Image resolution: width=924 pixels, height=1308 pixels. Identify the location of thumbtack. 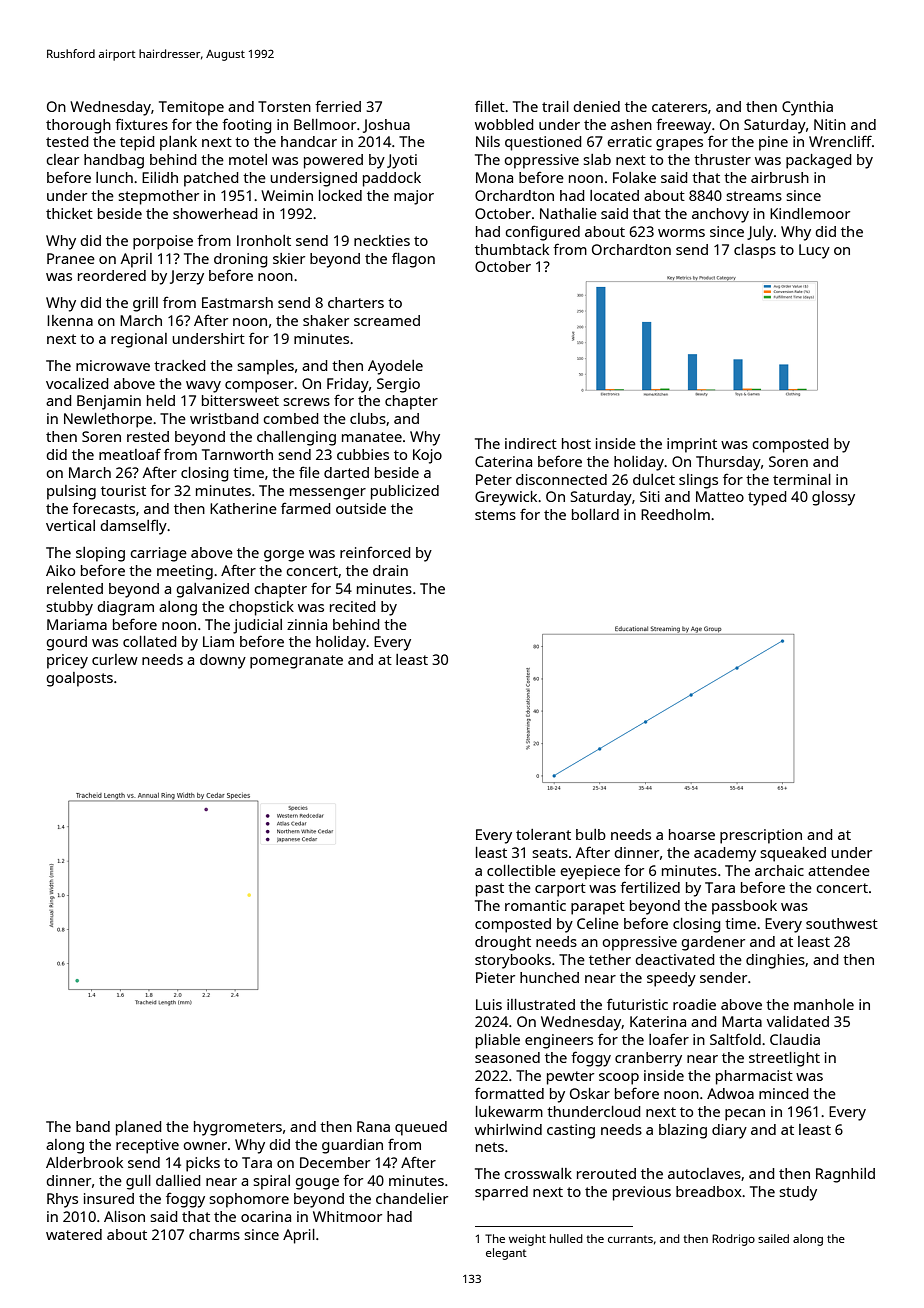
(512, 249).
